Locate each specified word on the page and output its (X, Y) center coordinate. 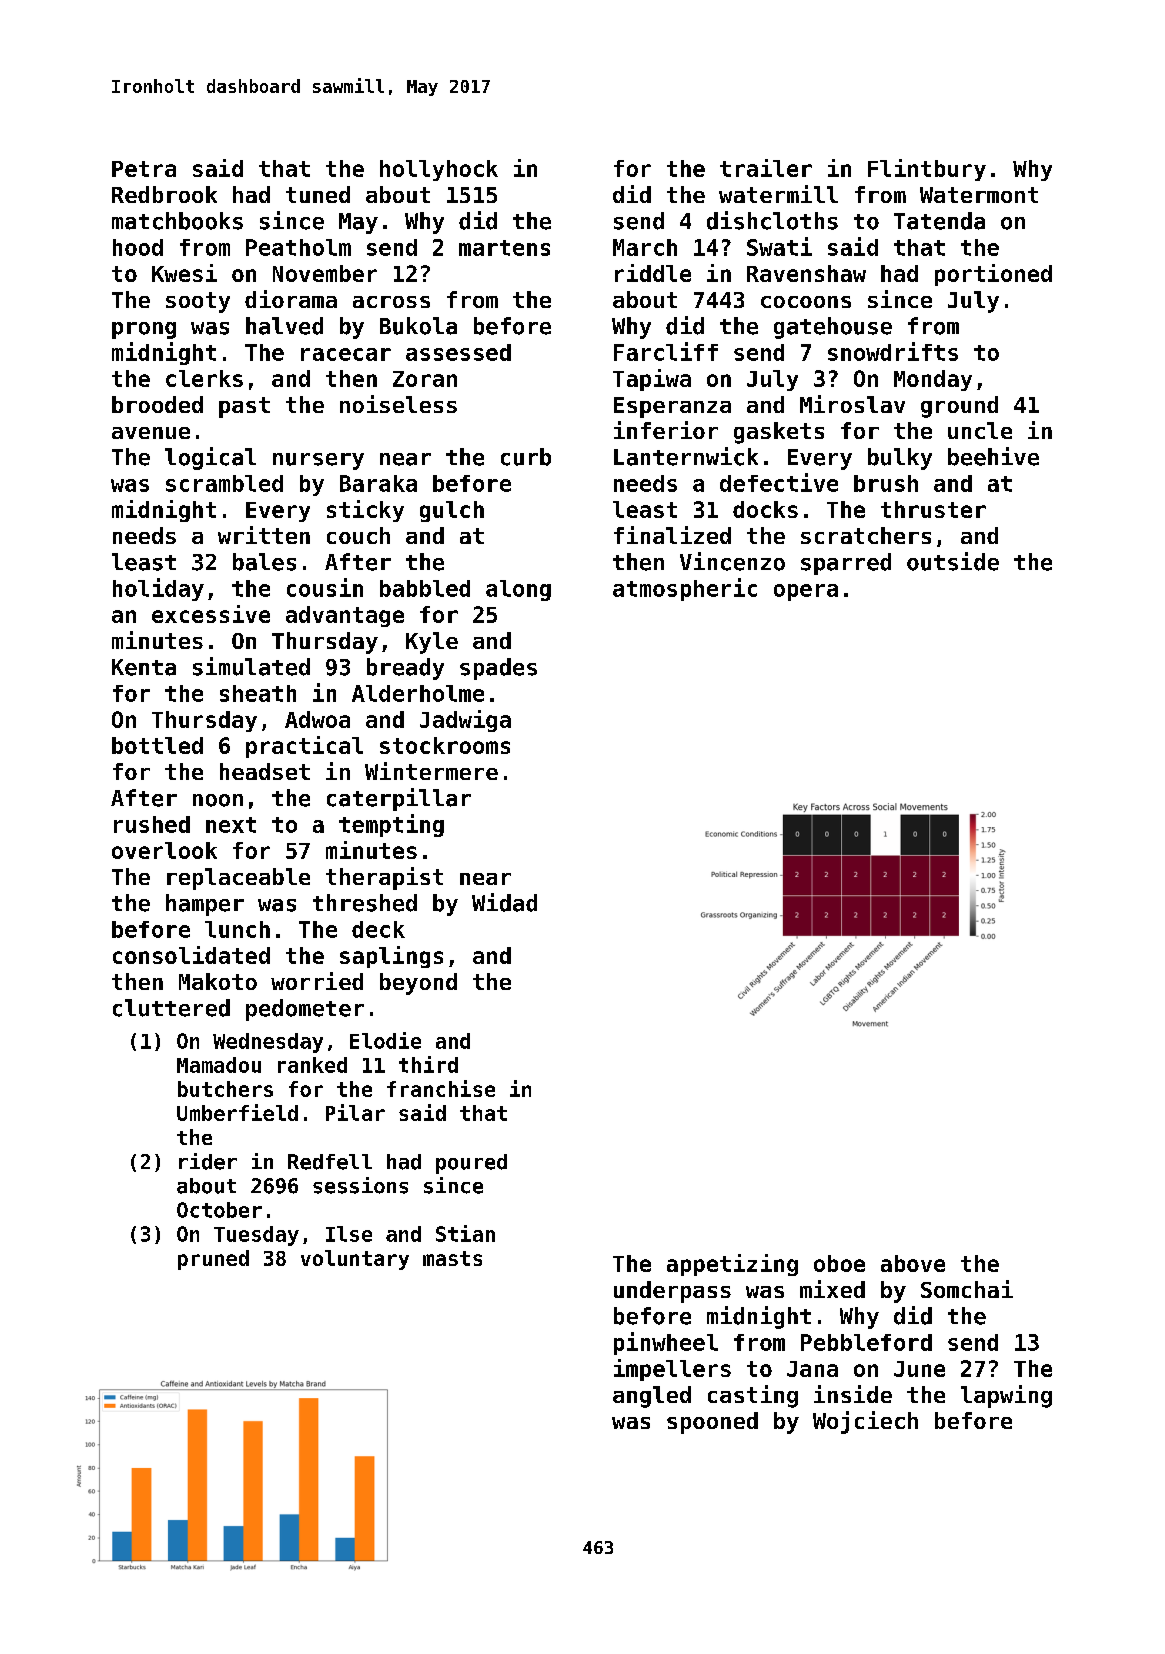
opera (806, 592)
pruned (213, 1260)
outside (953, 561)
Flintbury (927, 170)
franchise (441, 1088)
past (244, 407)
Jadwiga (465, 721)
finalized (672, 535)
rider (208, 1161)
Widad (504, 902)
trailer (766, 168)
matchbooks (177, 221)
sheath (258, 693)
